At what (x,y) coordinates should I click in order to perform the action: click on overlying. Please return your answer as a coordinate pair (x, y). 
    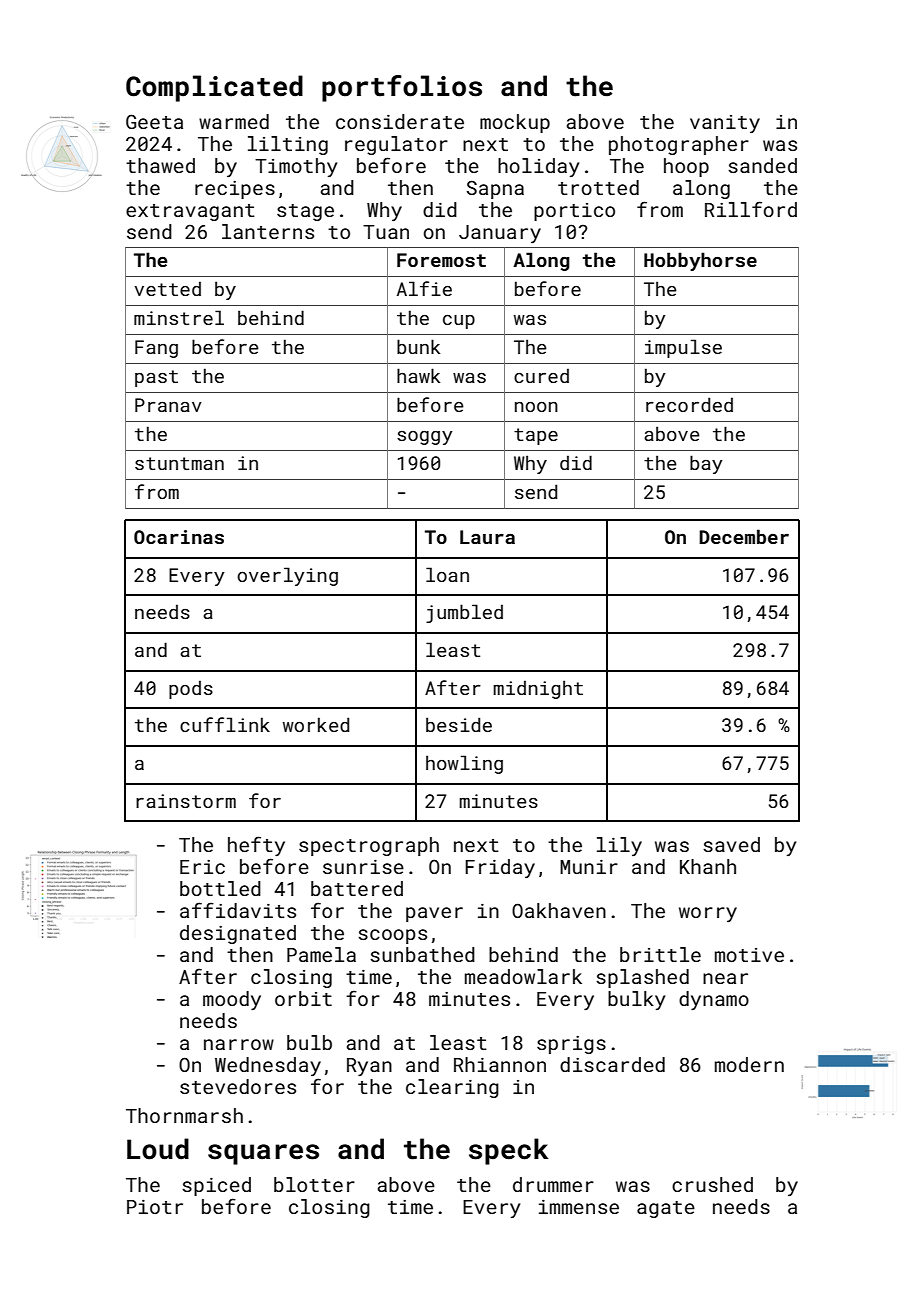
    Looking at the image, I should click on (287, 576).
